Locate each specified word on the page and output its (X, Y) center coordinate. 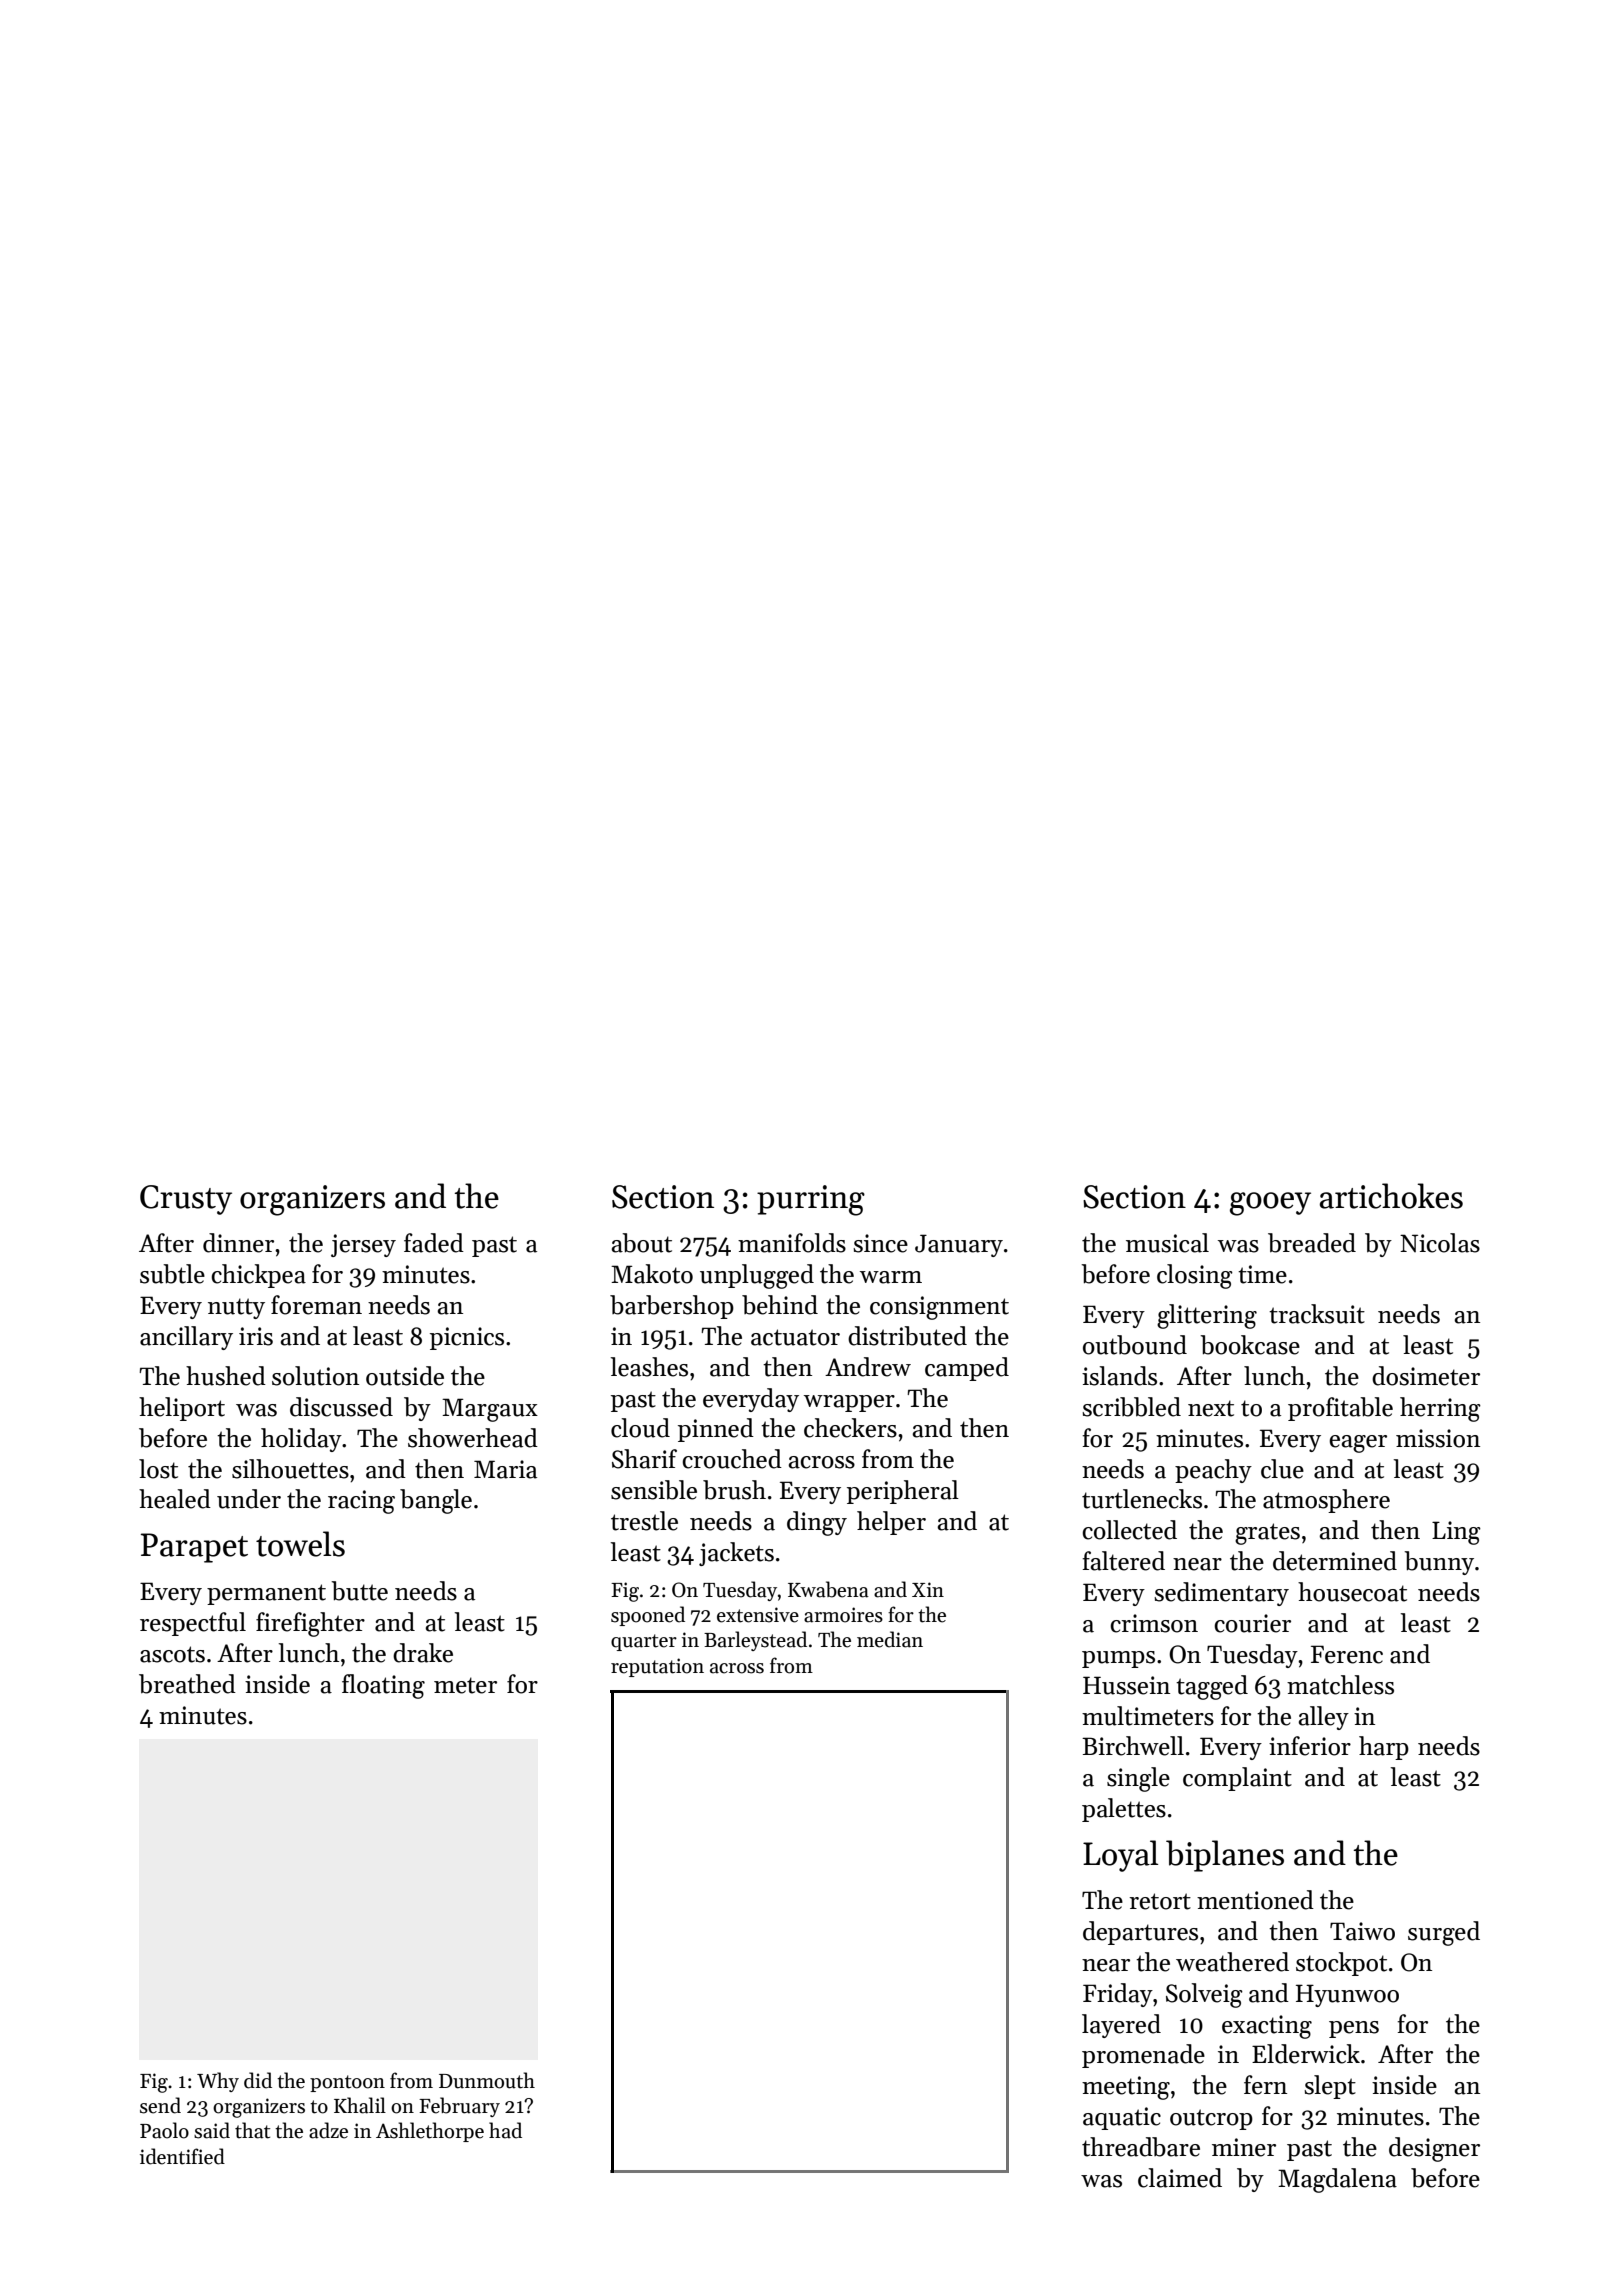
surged (1444, 1933)
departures (1140, 1933)
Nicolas (1440, 1243)
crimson (1154, 1623)
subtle (172, 1274)
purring (811, 1200)
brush (734, 1490)
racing (361, 1502)
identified (182, 2156)
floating (383, 1686)
